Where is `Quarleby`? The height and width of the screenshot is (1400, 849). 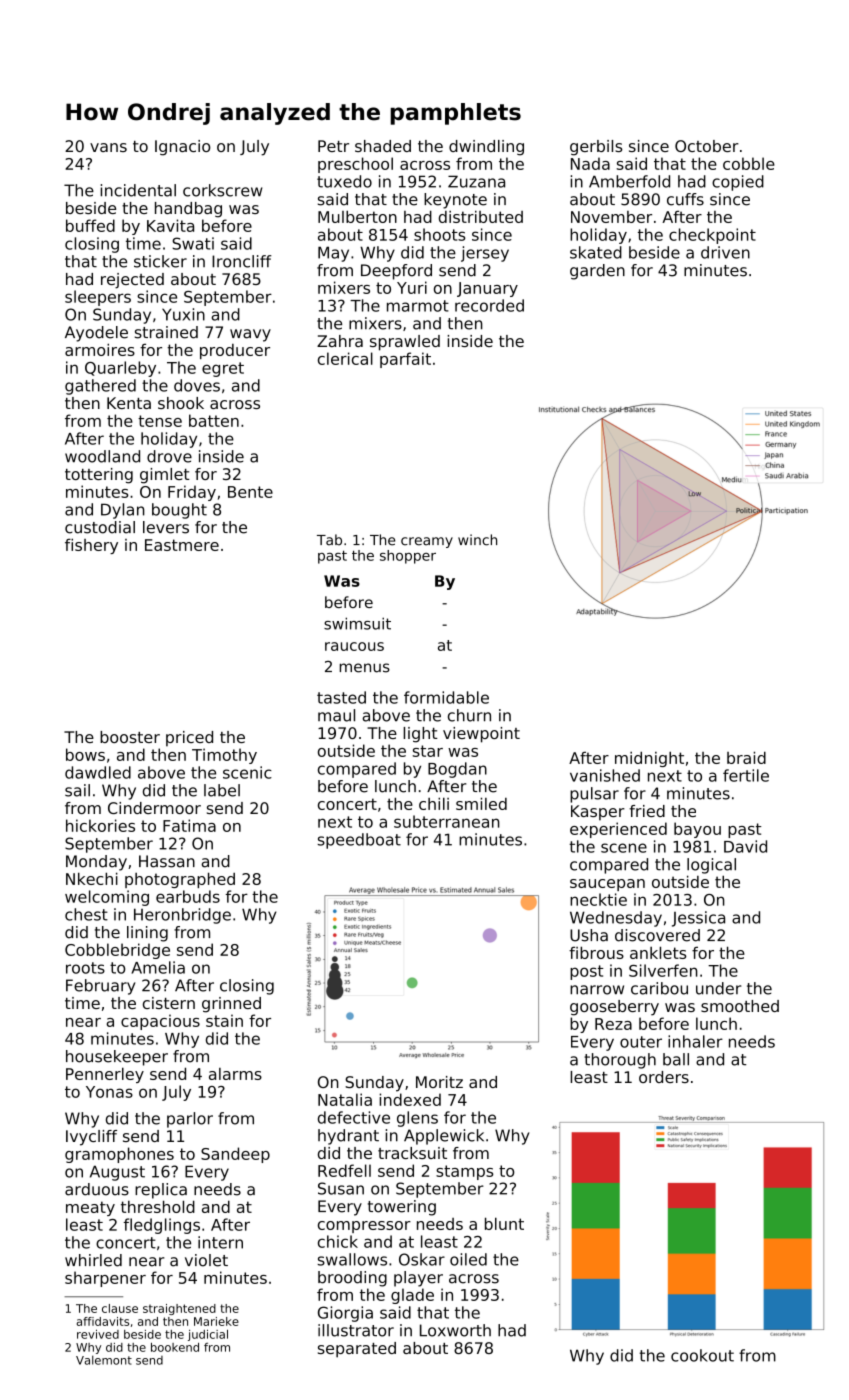 Quarleby is located at coordinates (120, 369).
